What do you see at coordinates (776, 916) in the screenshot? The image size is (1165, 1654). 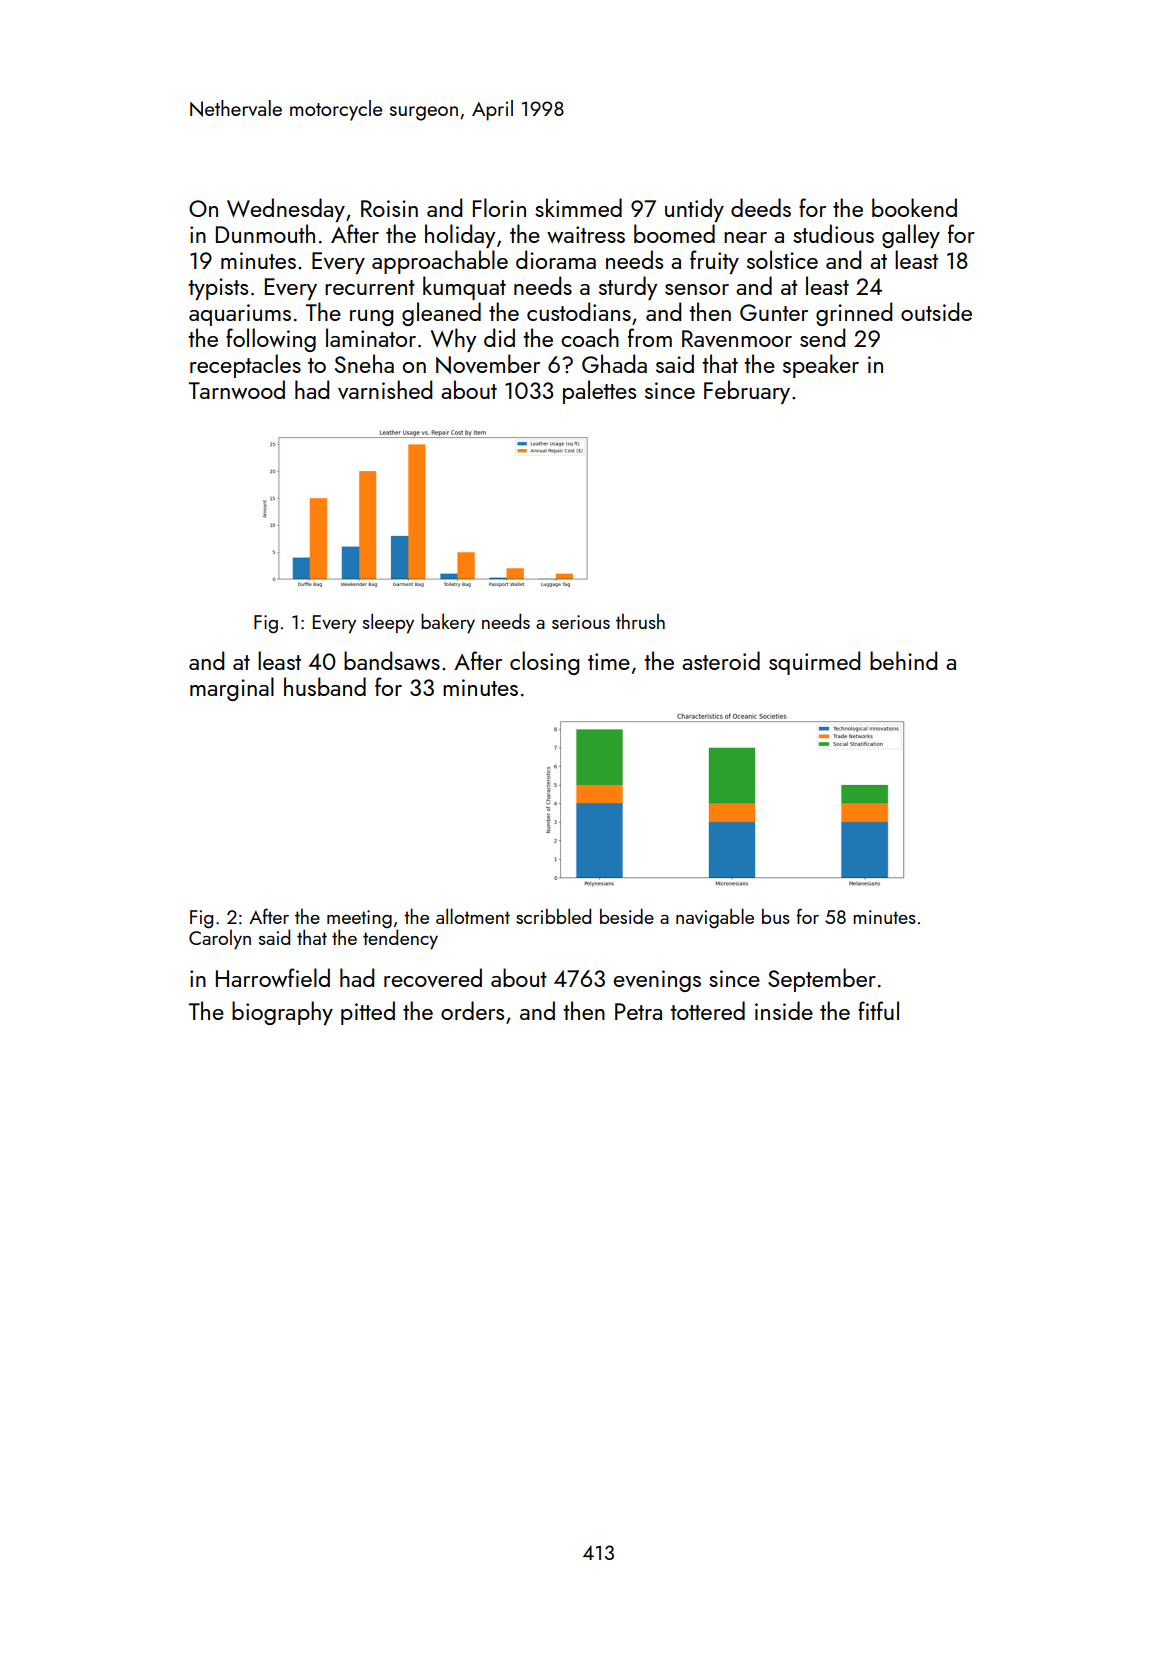 I see `bus` at bounding box center [776, 916].
